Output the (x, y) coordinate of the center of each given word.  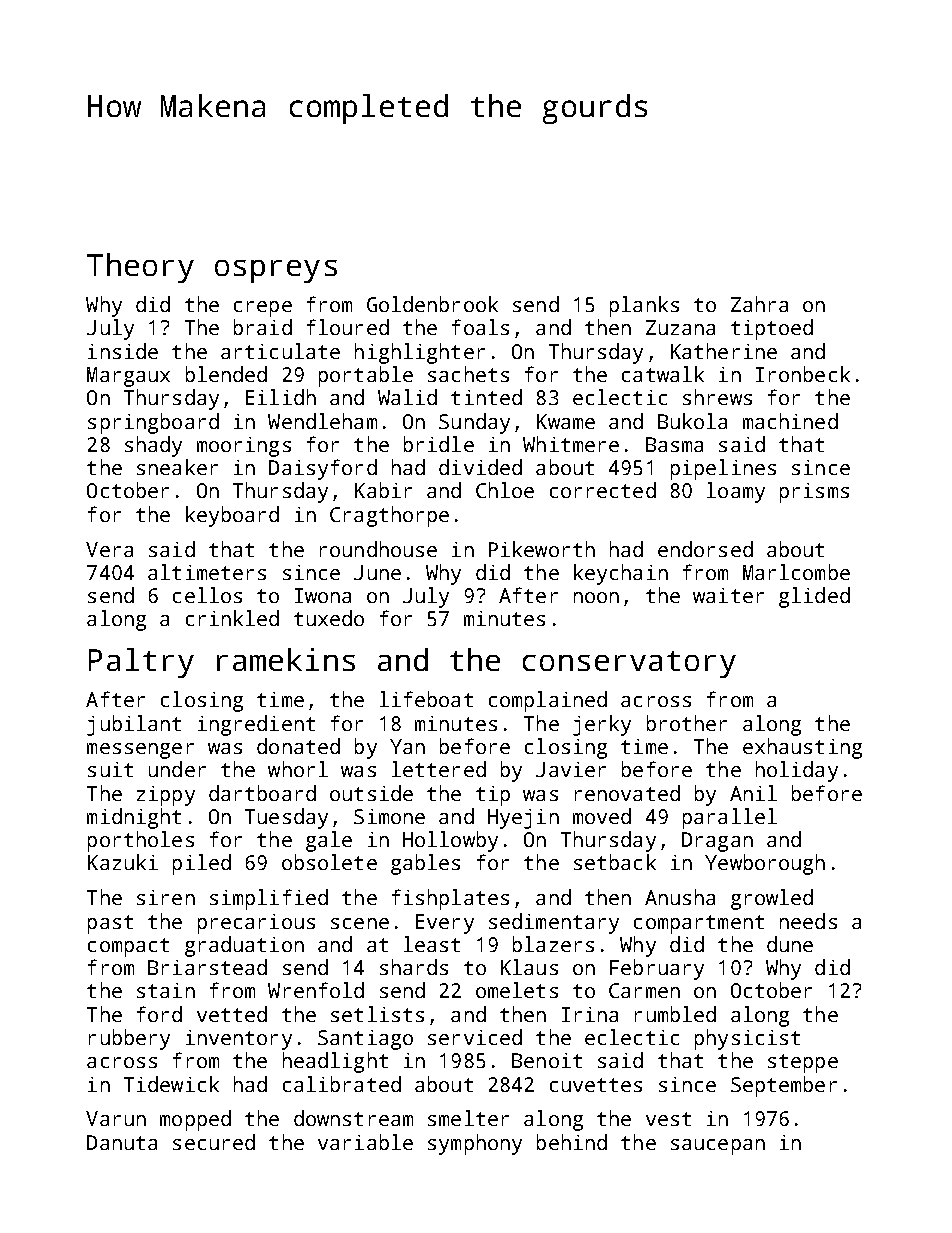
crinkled (232, 618)
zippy (166, 796)
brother (687, 723)
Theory (140, 268)
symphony (475, 1144)
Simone (389, 816)
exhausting (802, 748)
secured (214, 1142)
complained (548, 701)
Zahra (759, 304)
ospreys (276, 271)
